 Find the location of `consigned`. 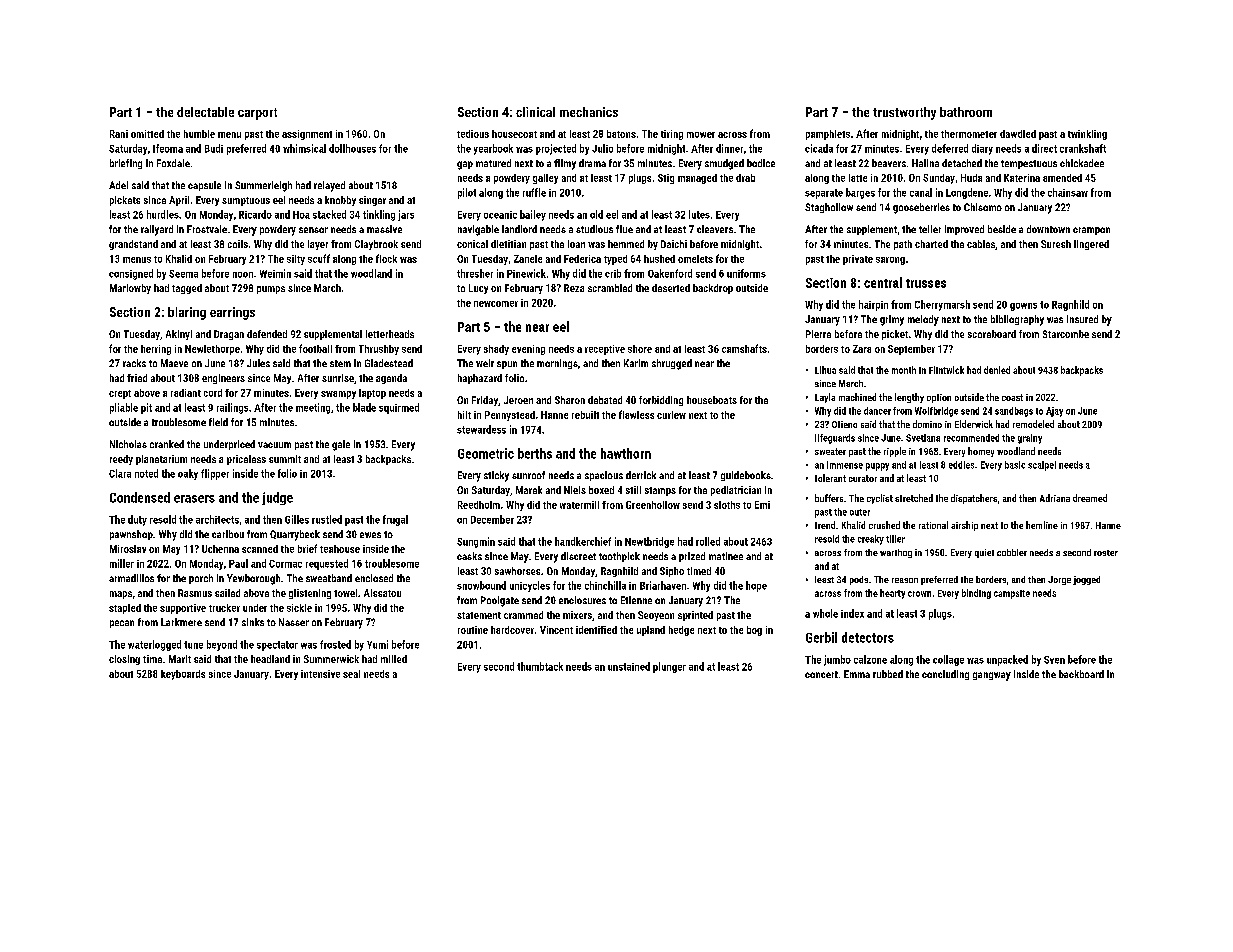

consigned is located at coordinates (131, 274).
